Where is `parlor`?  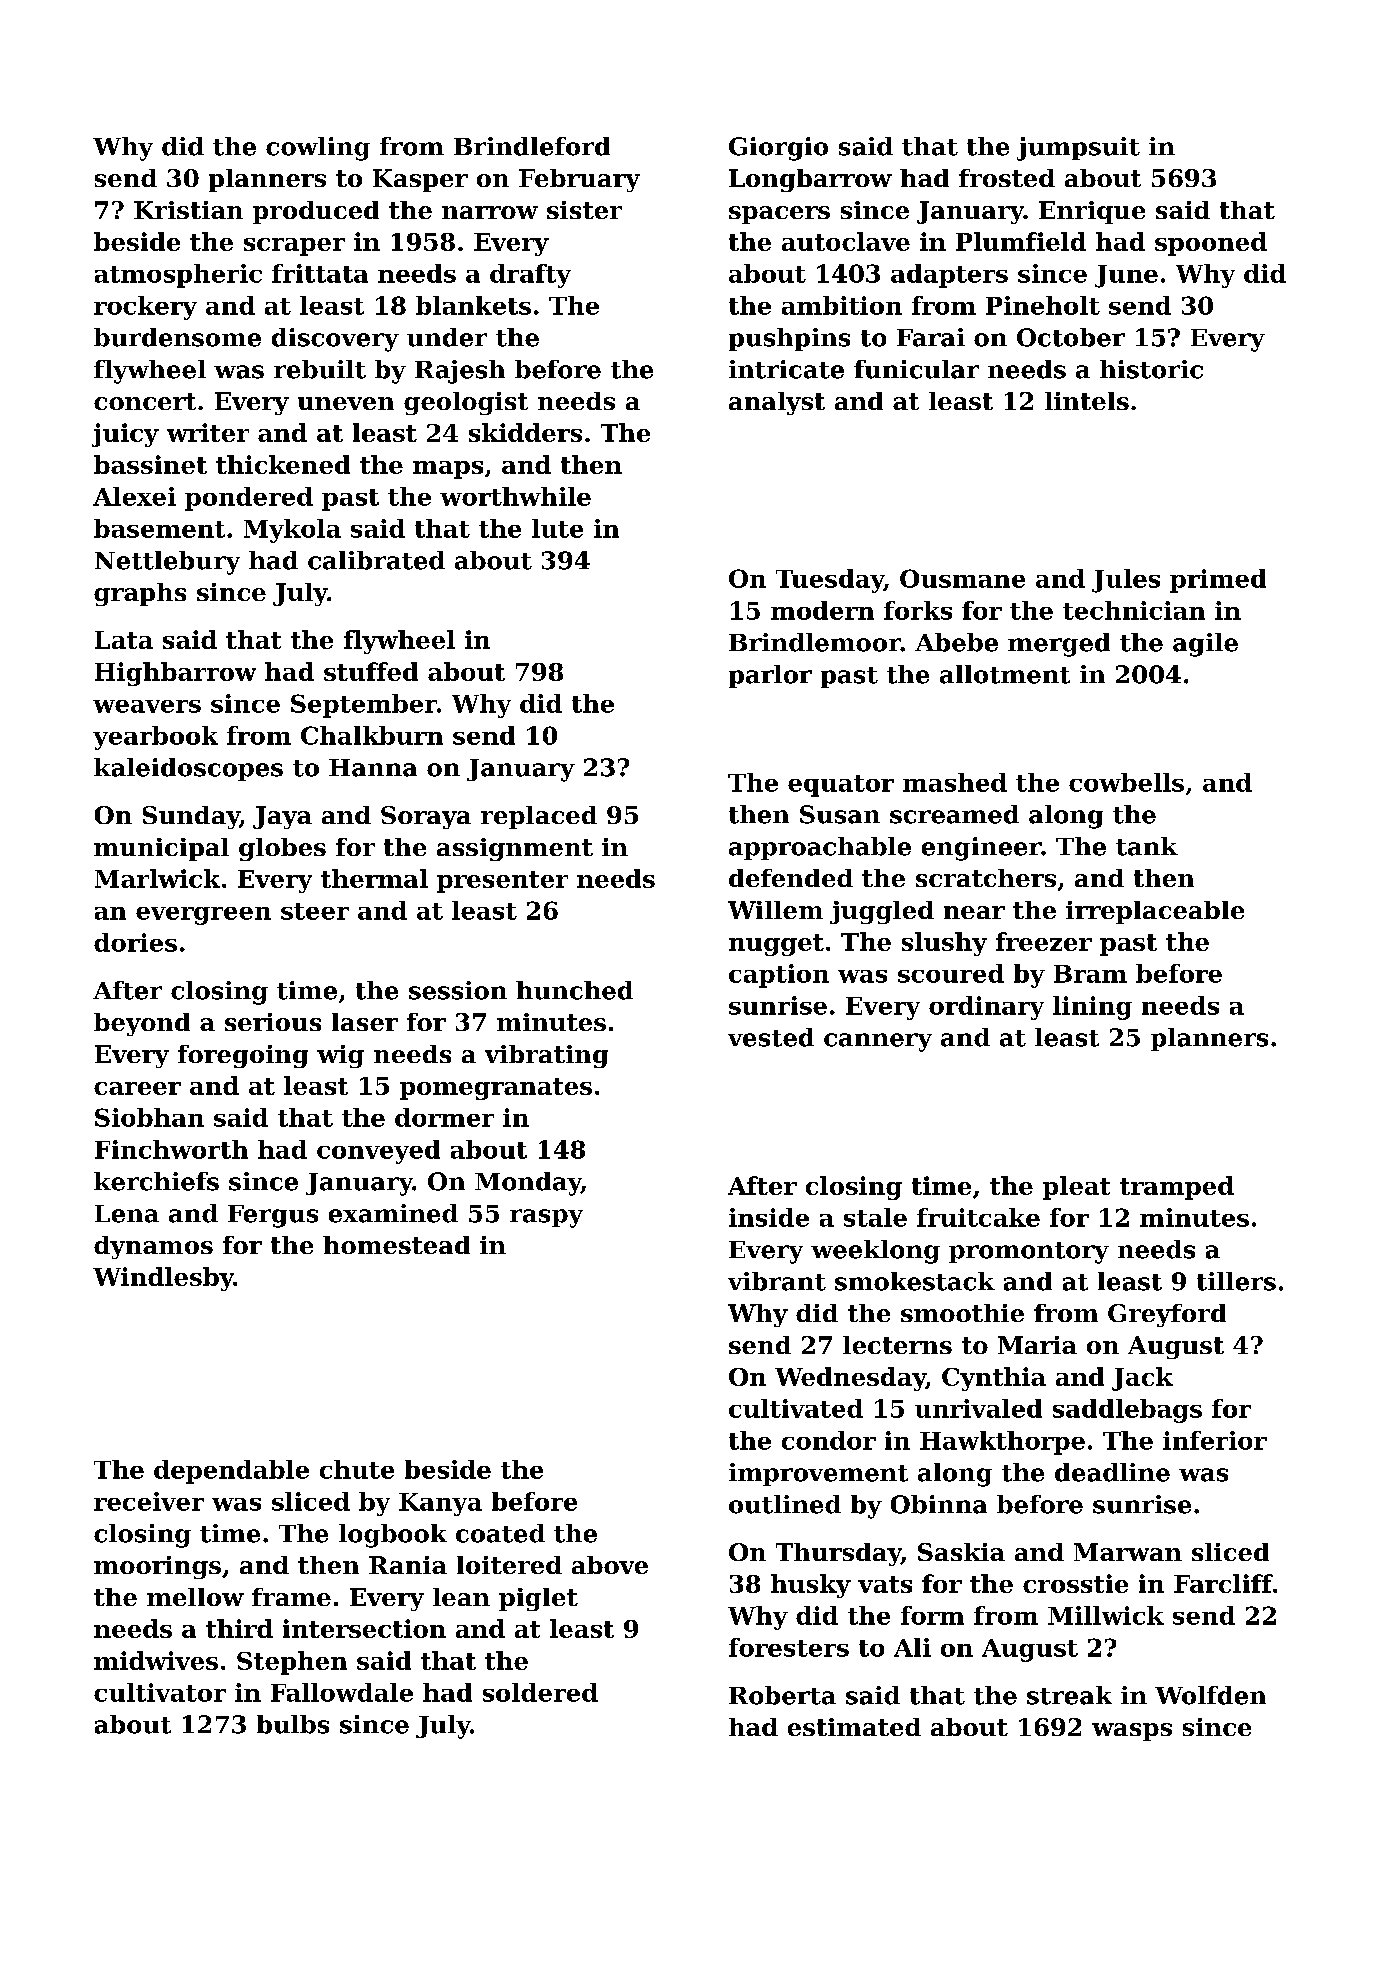
parlor is located at coordinates (770, 676).
